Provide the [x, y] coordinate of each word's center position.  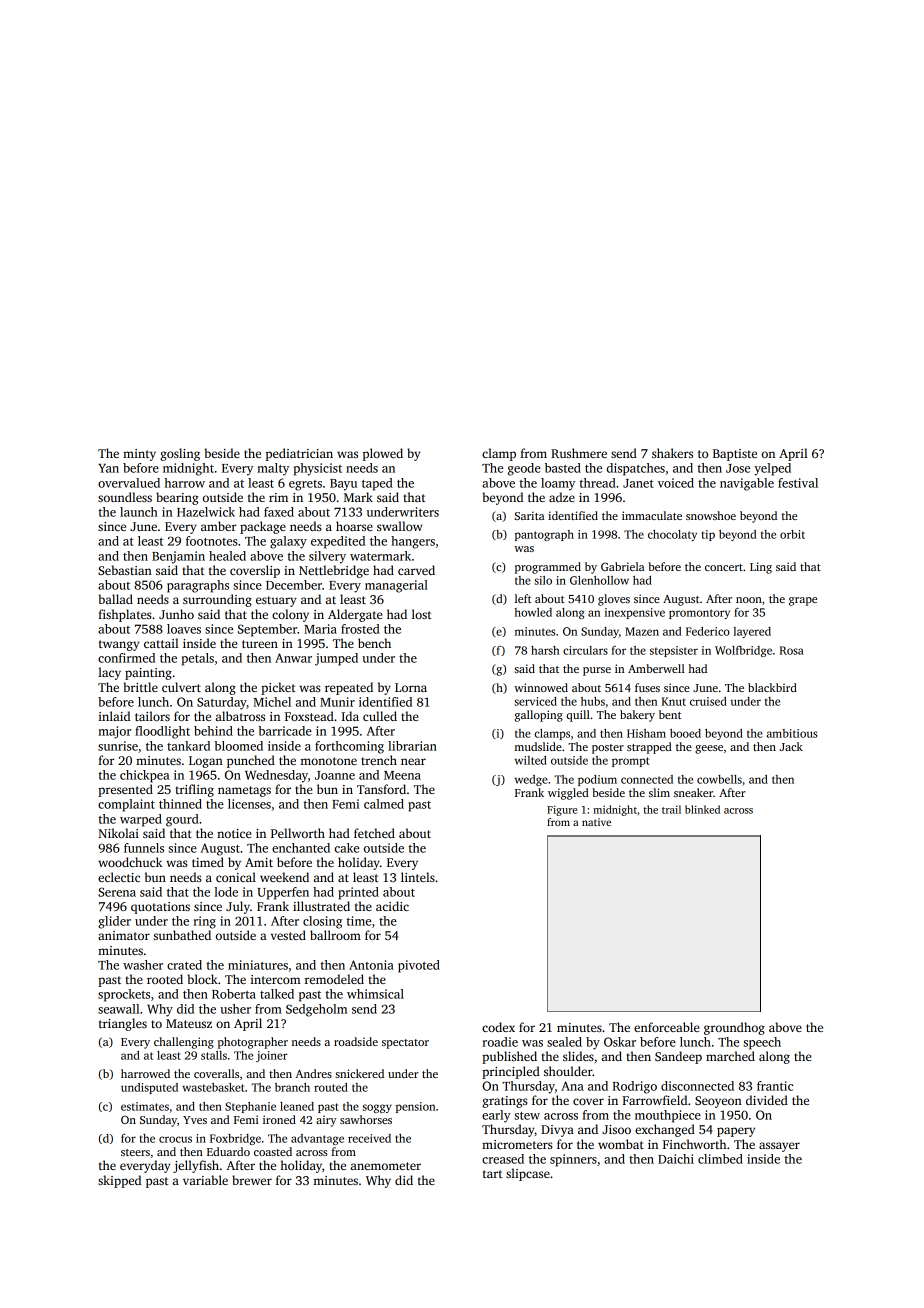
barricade [285, 731]
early [496, 1116]
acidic [392, 906]
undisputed [149, 1088]
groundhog [734, 1028]
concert [724, 567]
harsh [545, 650]
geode [524, 469]
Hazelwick [206, 512]
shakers [672, 453]
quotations [160, 908]
